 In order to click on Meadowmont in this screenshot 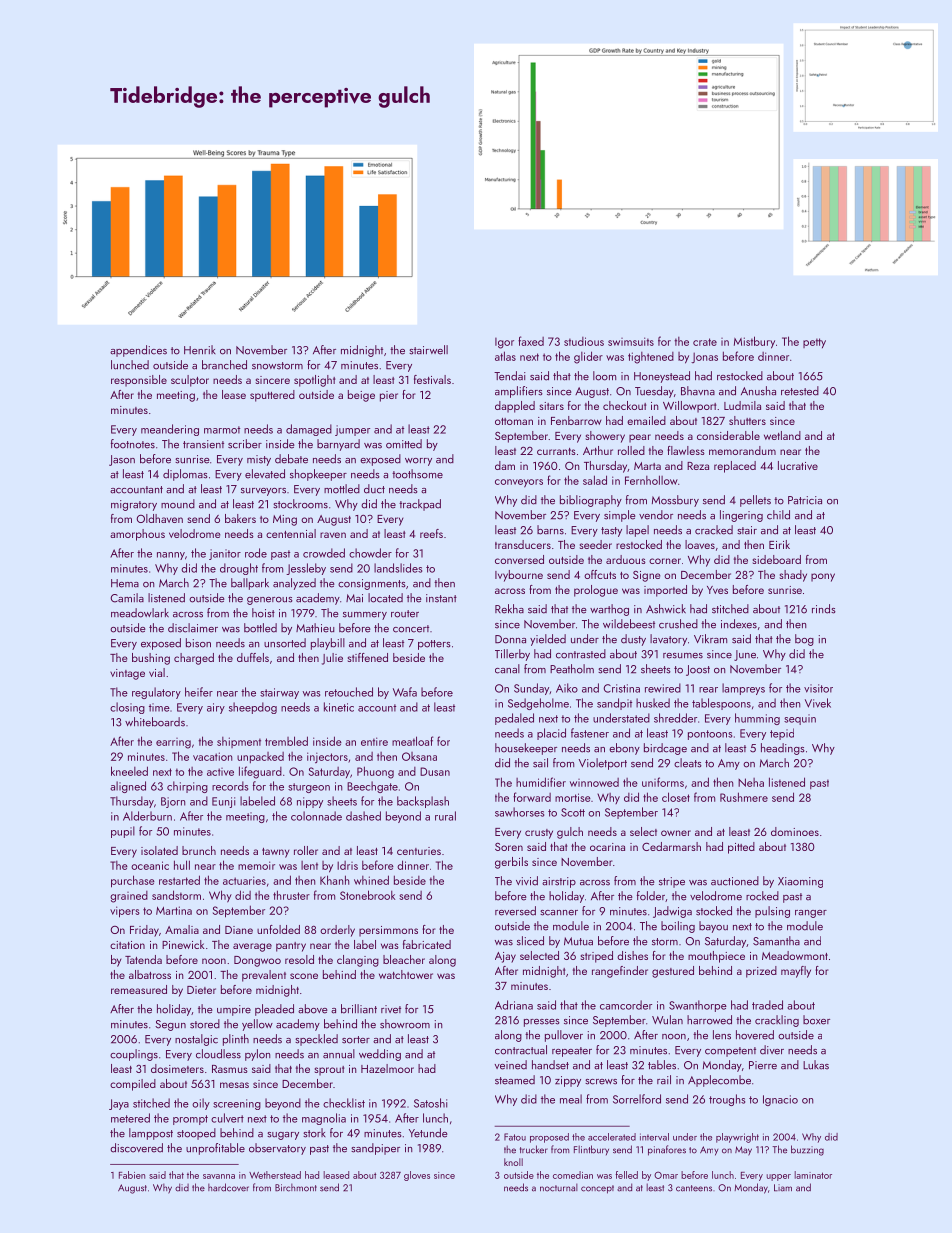, I will do `click(795, 955)`.
